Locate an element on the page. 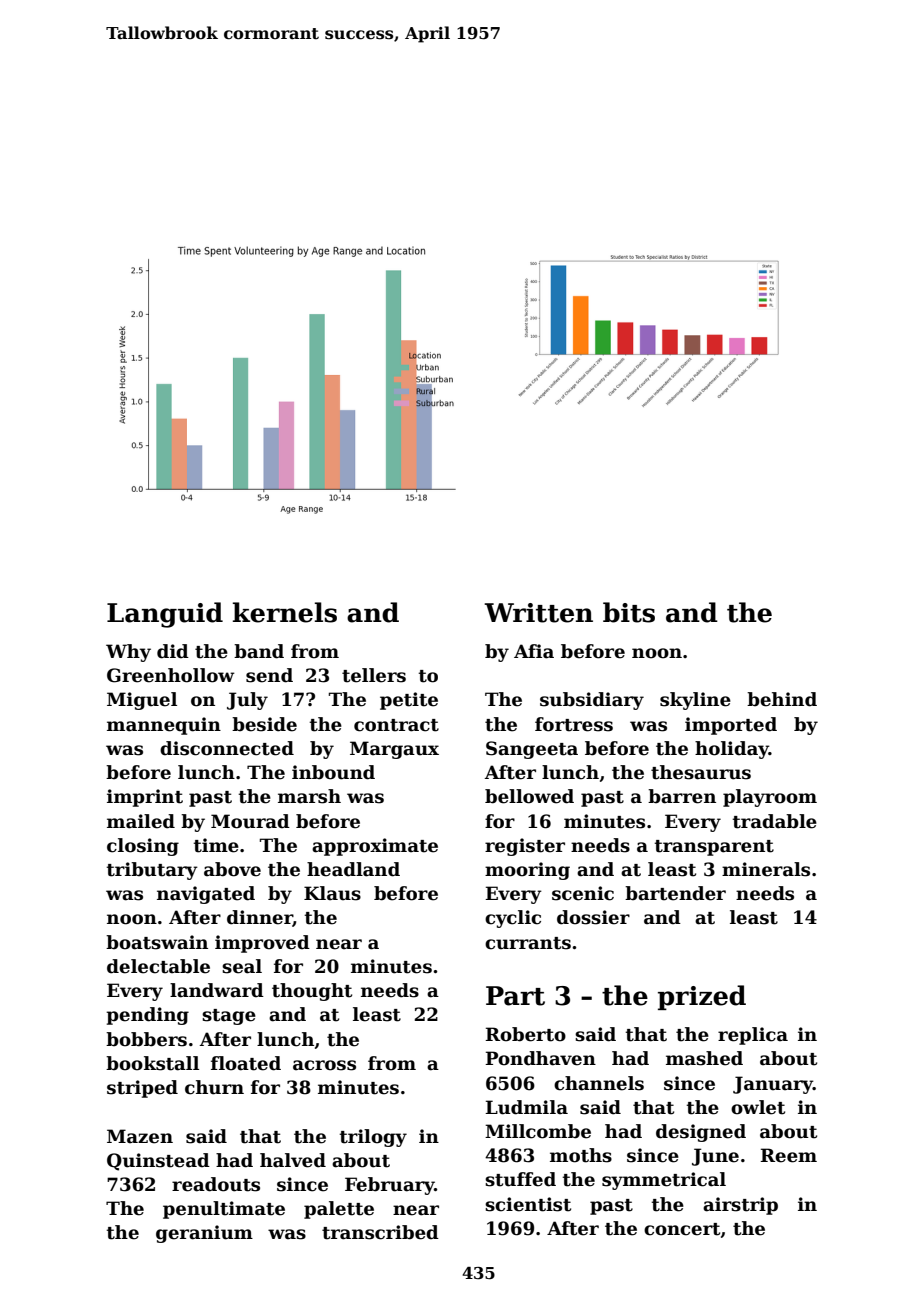  bartender is located at coordinates (675, 893).
